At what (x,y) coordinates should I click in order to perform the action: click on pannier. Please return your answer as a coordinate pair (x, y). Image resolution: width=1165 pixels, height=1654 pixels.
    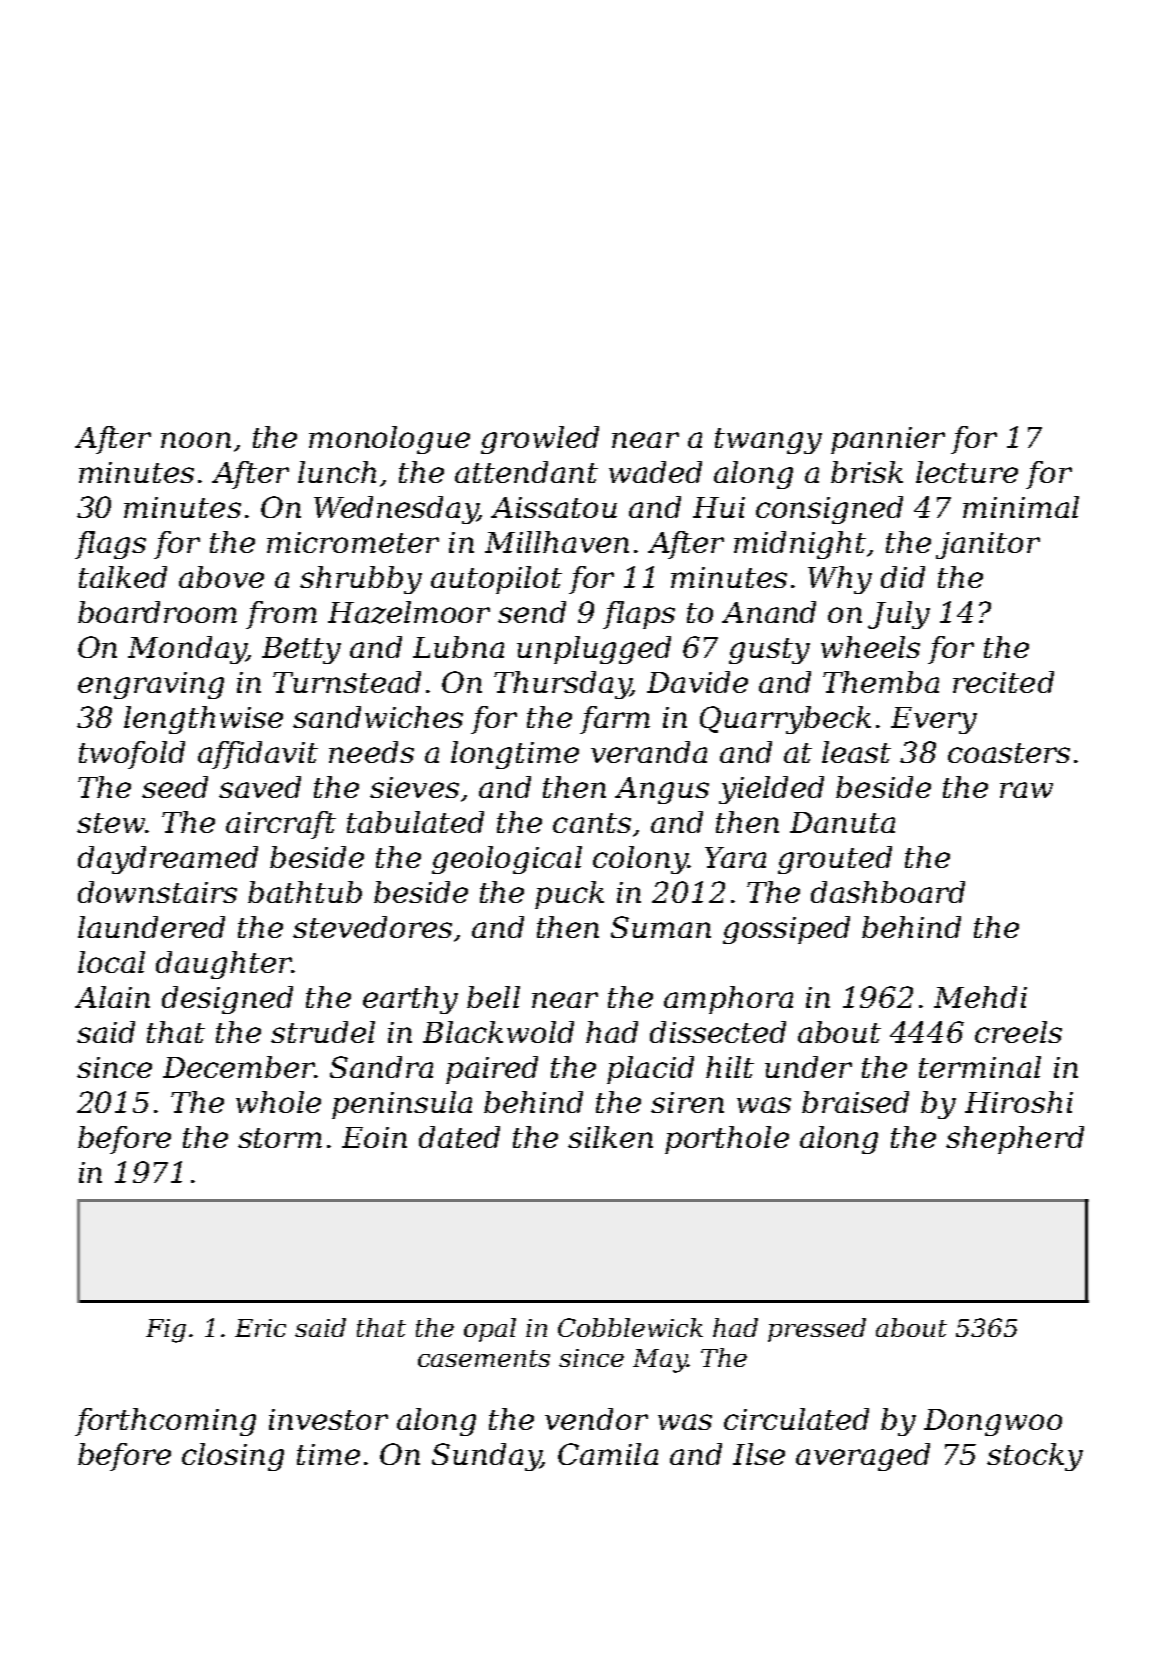
    Looking at the image, I should click on (888, 440).
